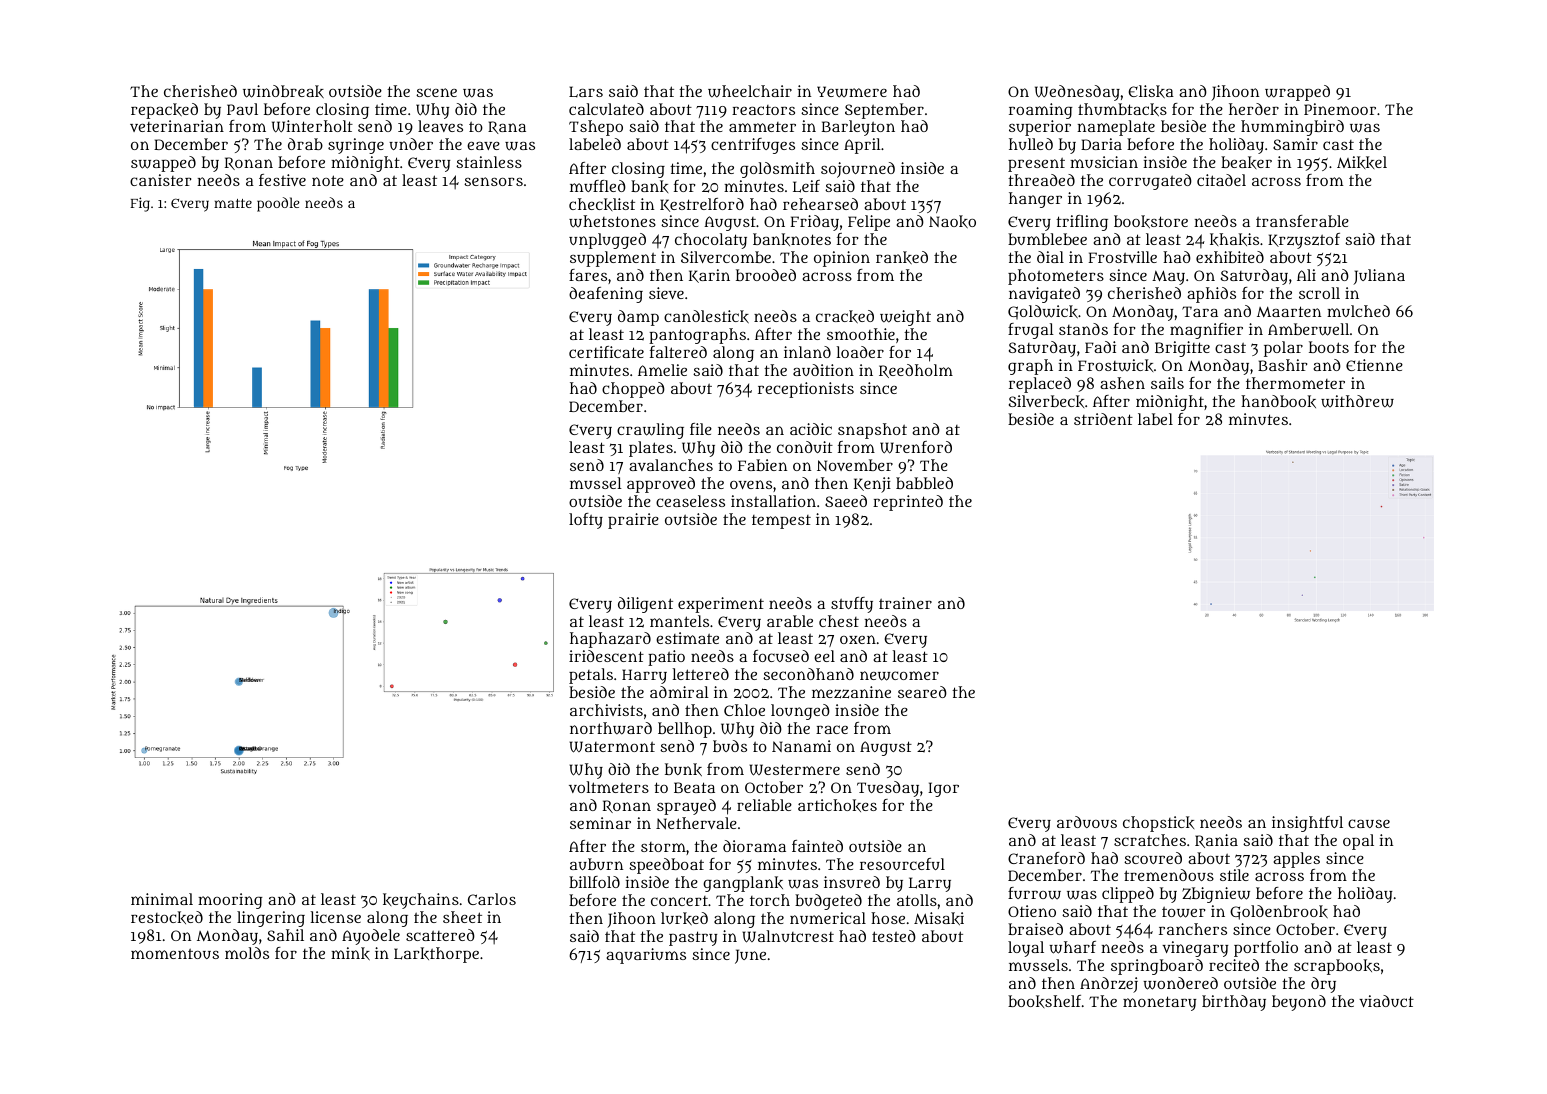  Describe the element at coordinates (1379, 277) in the screenshot. I see `Juliana` at that location.
